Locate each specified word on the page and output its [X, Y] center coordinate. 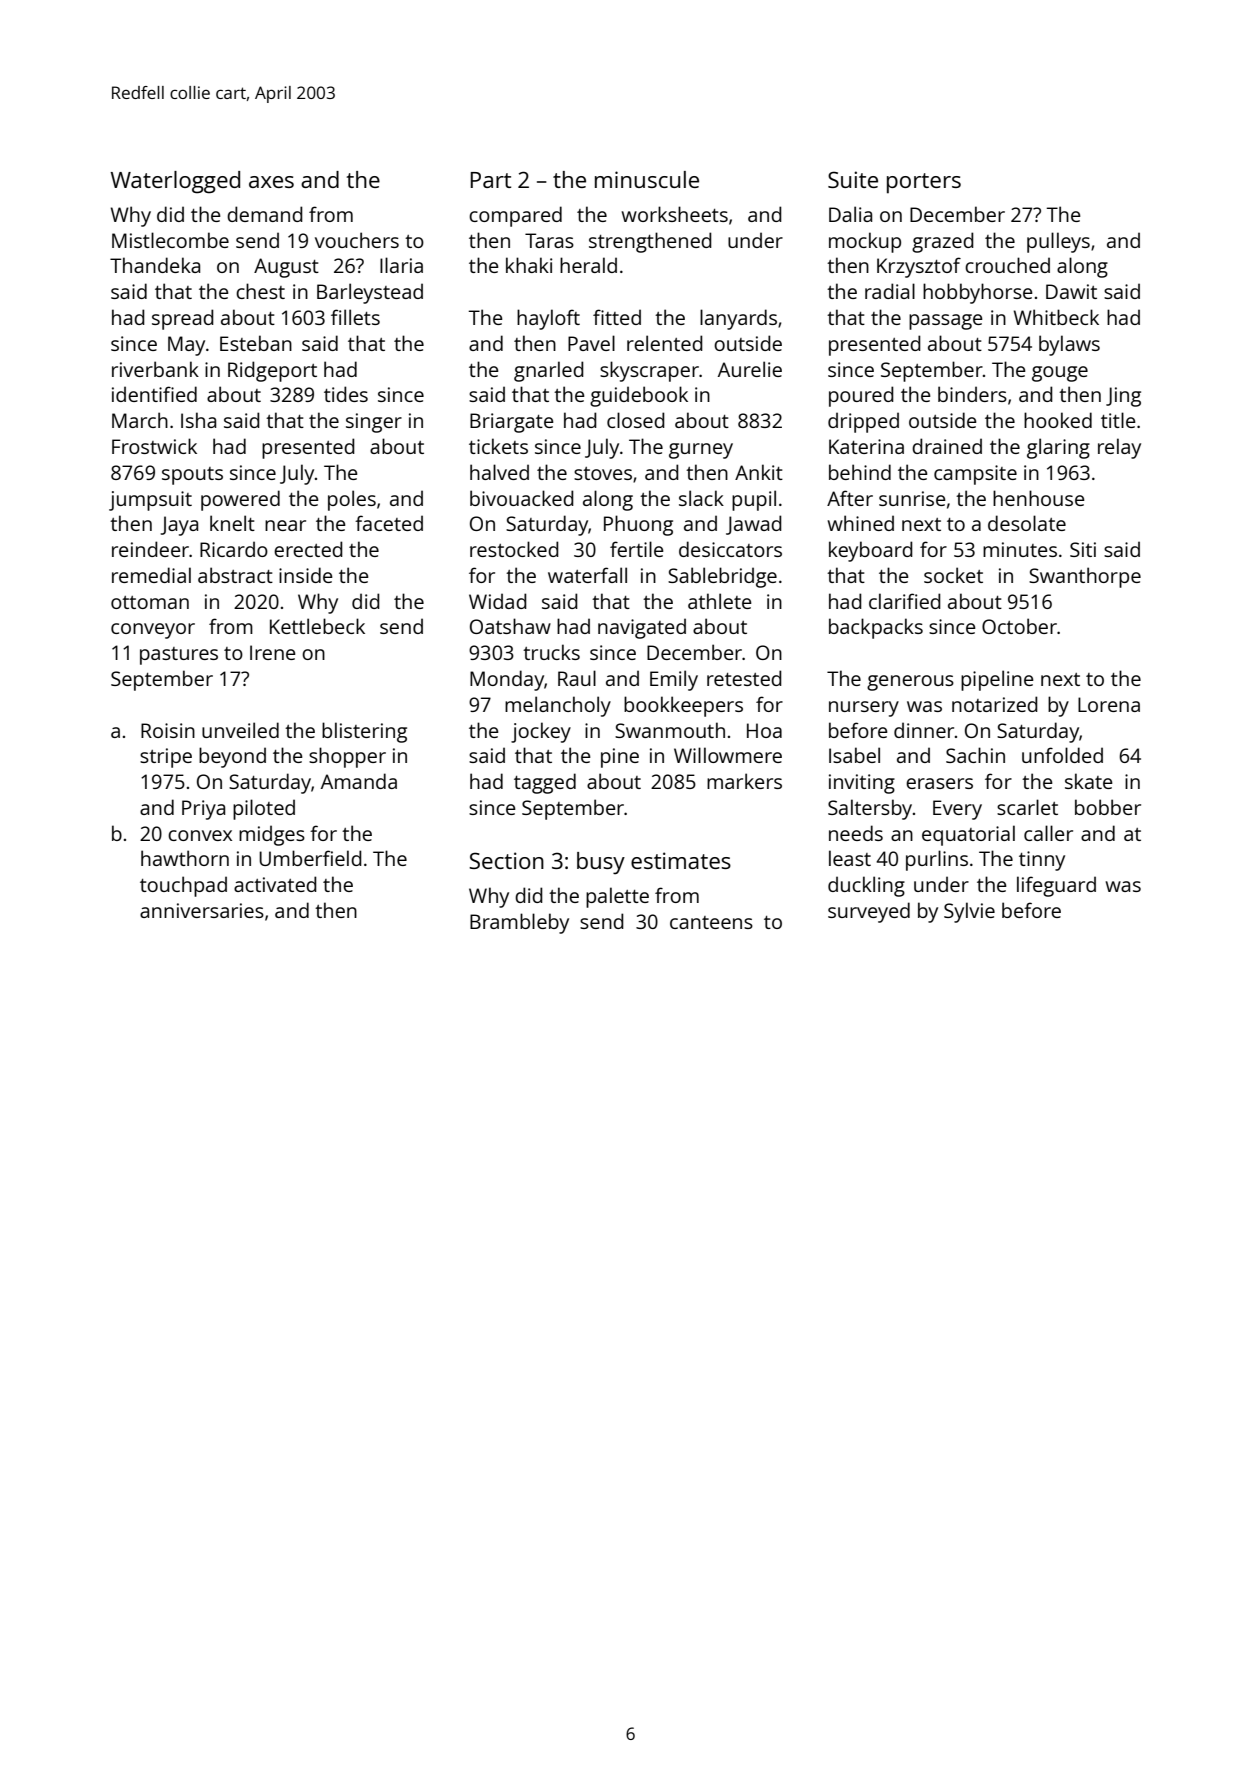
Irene [273, 652]
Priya [203, 810]
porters [924, 183]
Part [491, 180]
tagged [545, 783]
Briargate [512, 423]
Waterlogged [175, 182]
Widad [498, 601]
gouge [1060, 374]
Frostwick [154, 446]
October [1019, 626]
